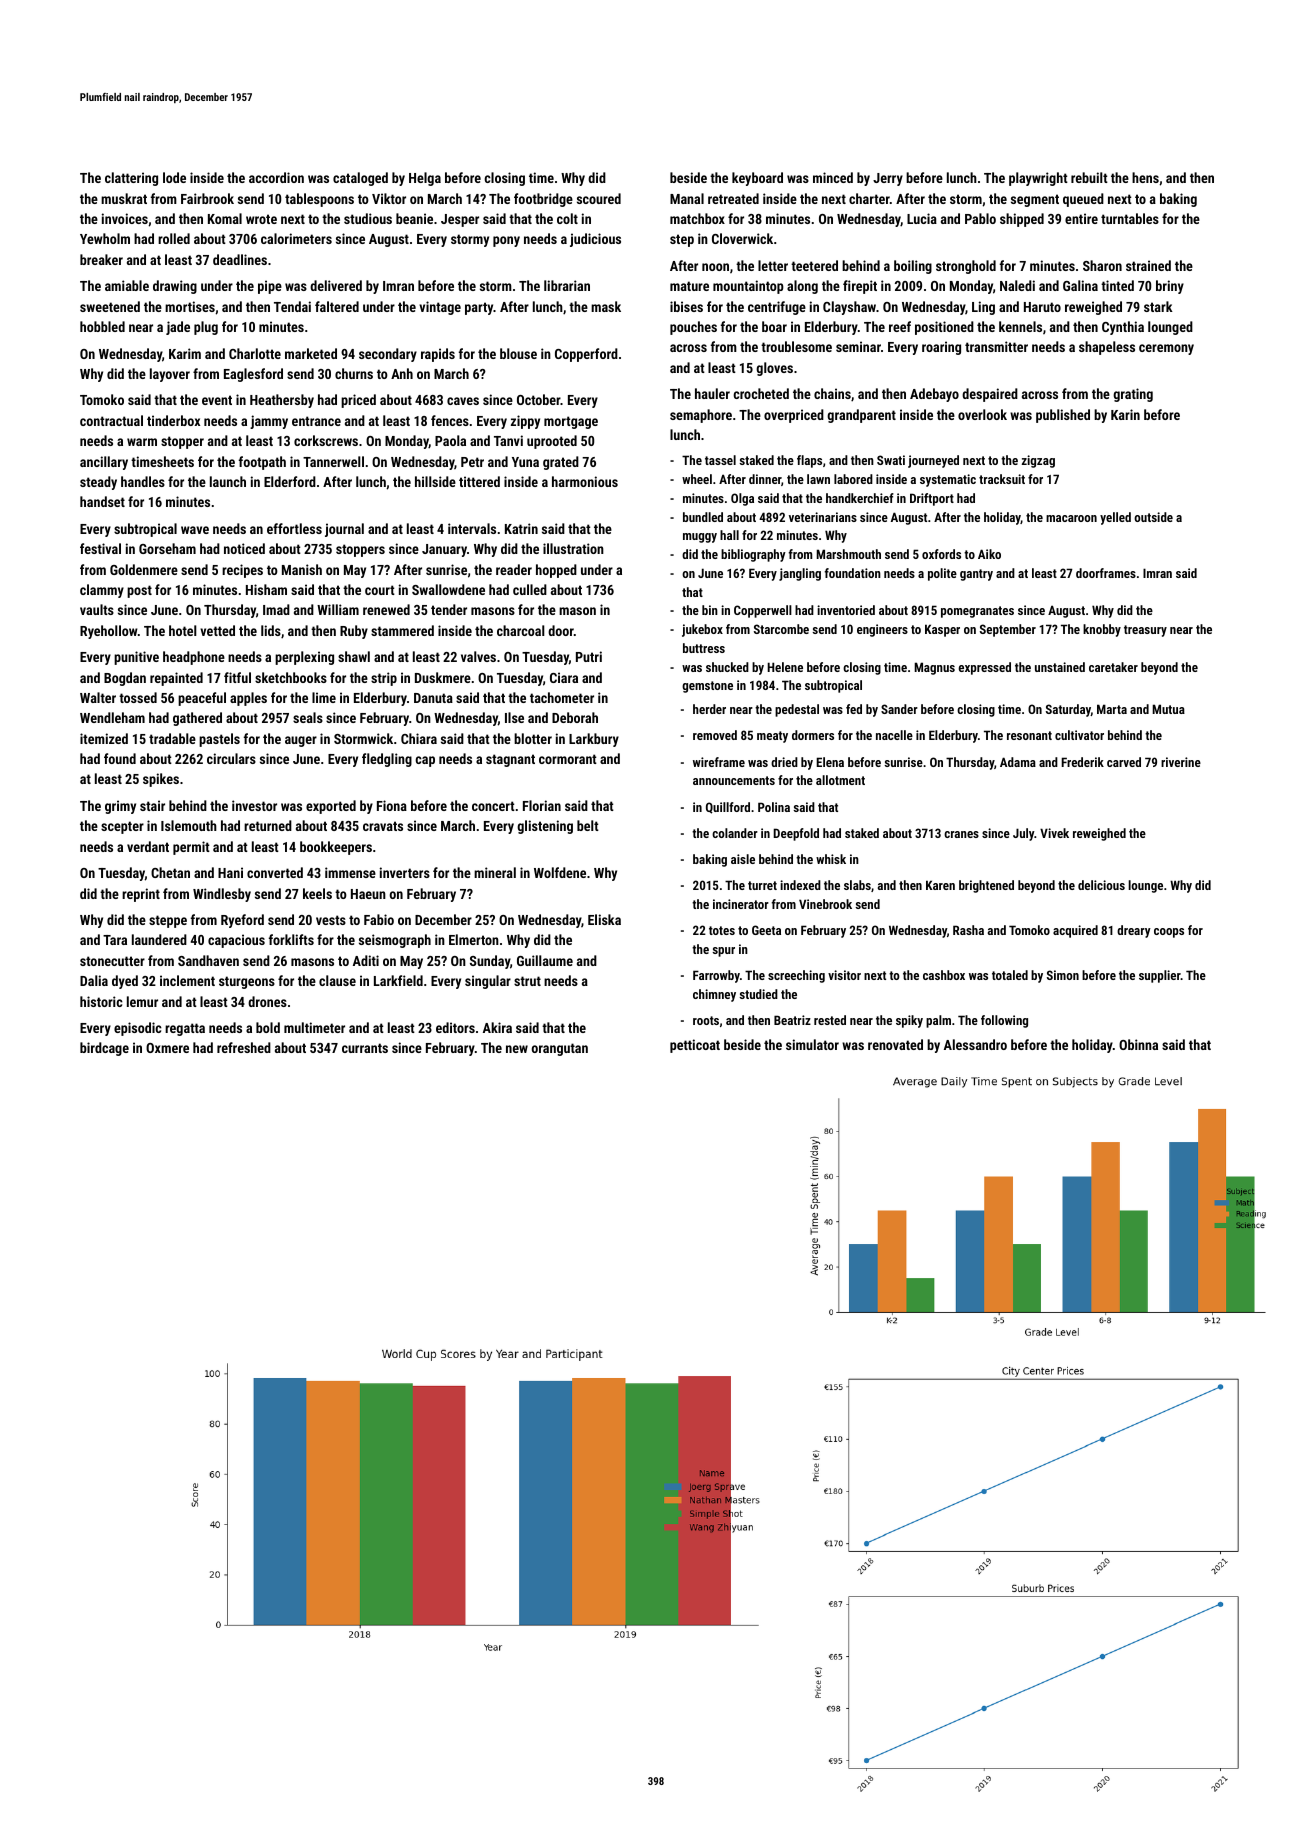 This screenshot has height=1833, width=1296. Describe the element at coordinates (463, 401) in the screenshot. I see `caves` at that location.
